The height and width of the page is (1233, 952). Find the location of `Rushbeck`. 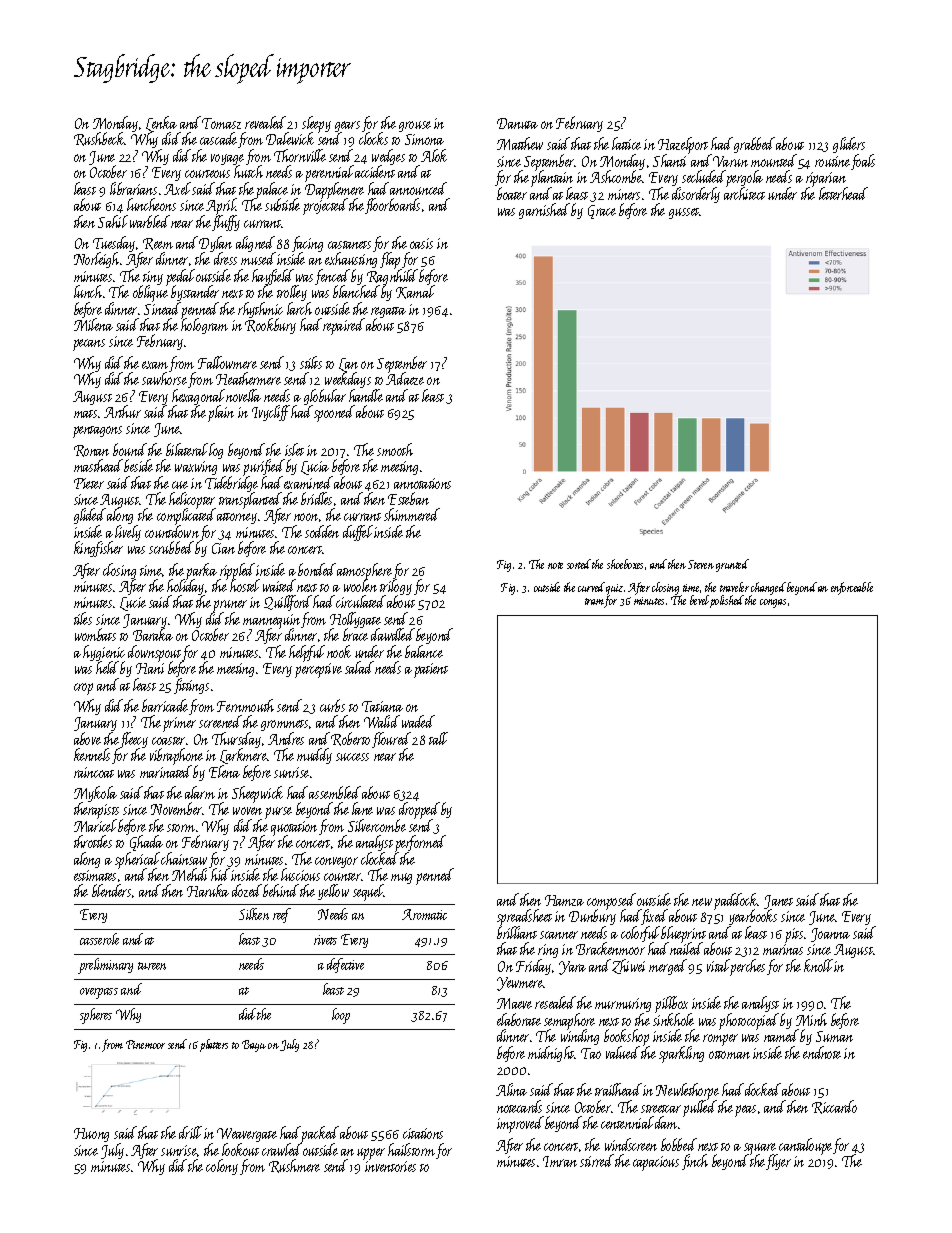

Rushbeck is located at coordinates (99, 139).
